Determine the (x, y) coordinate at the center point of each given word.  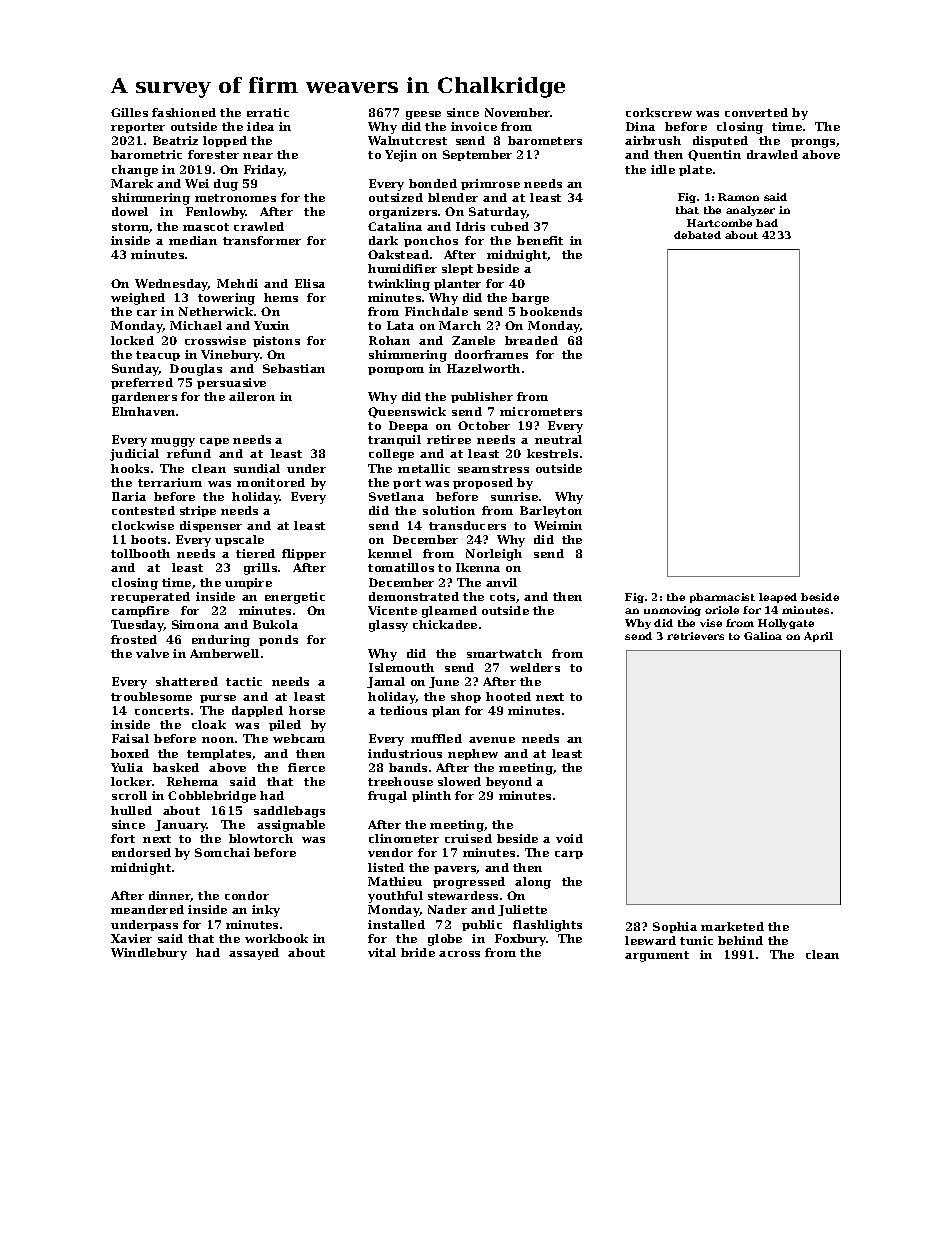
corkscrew (659, 112)
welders (535, 667)
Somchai (222, 852)
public (482, 925)
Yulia (127, 767)
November (518, 112)
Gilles (129, 112)
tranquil (394, 440)
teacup (158, 356)
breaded (531, 340)
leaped (778, 598)
